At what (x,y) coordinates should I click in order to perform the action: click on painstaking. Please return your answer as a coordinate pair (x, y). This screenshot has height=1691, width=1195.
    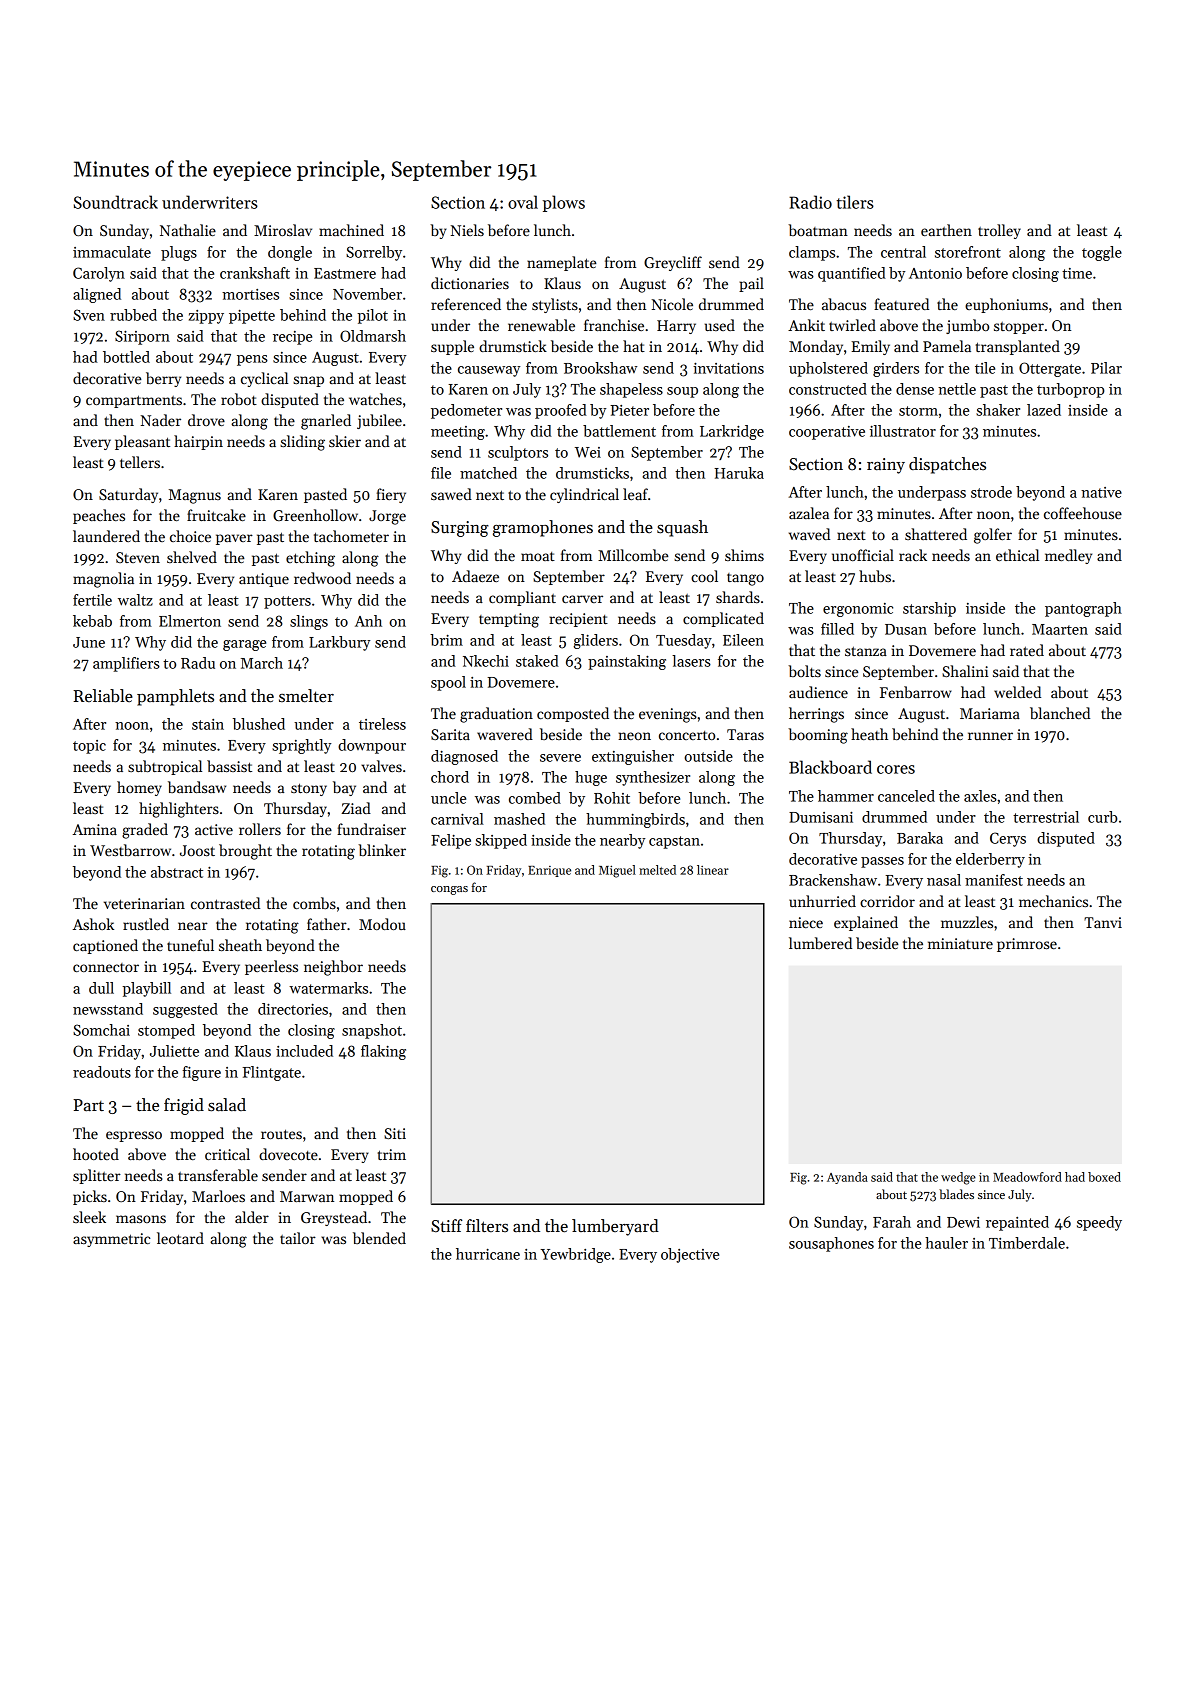
    Looking at the image, I should click on (627, 662).
